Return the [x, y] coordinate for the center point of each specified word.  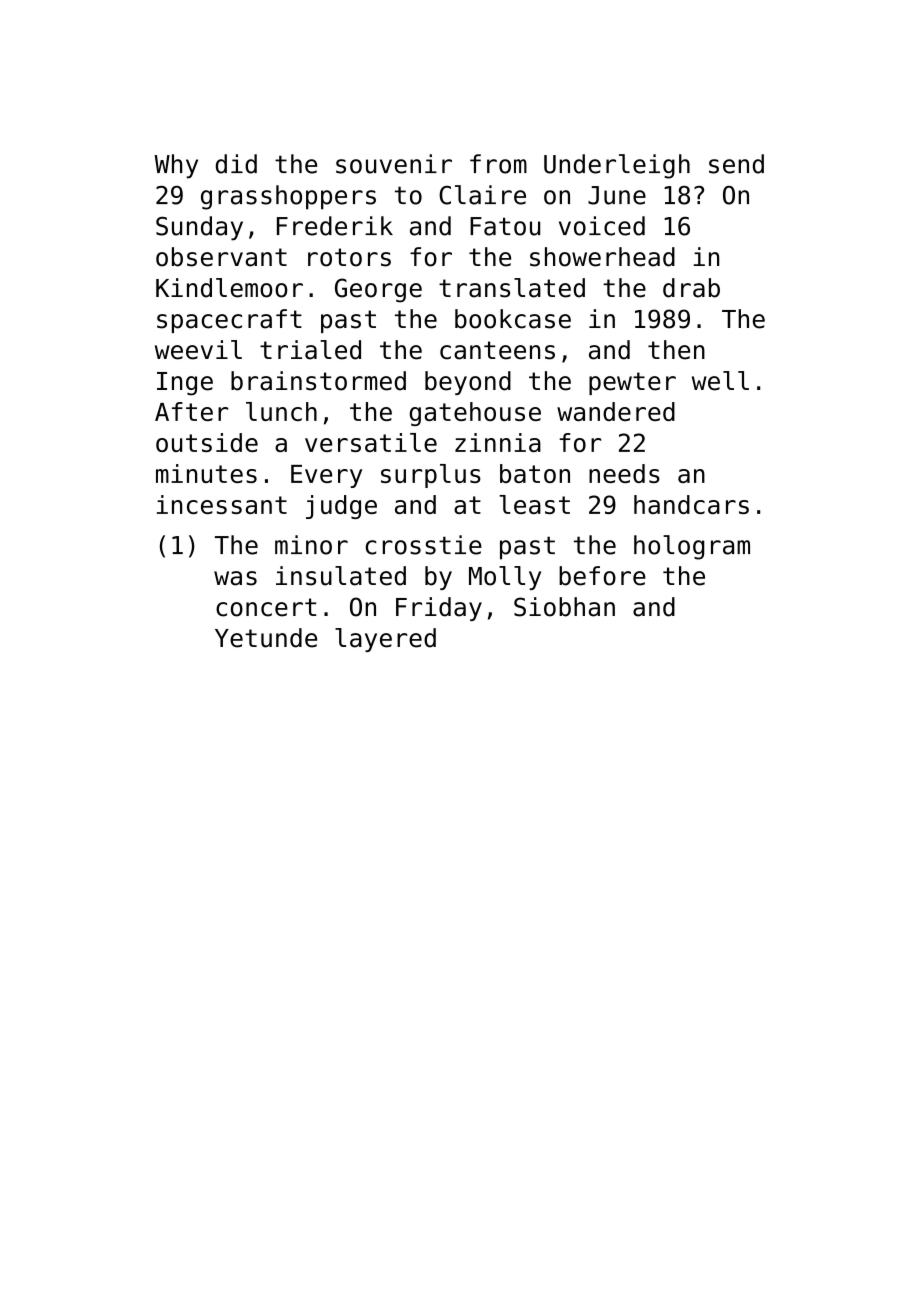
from [498, 164]
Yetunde [266, 638]
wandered [616, 411]
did [236, 164]
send [736, 164]
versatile [371, 442]
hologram [692, 547]
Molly [505, 578]
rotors [349, 257]
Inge [185, 384]
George [378, 290]
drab [691, 288]
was [235, 578]
